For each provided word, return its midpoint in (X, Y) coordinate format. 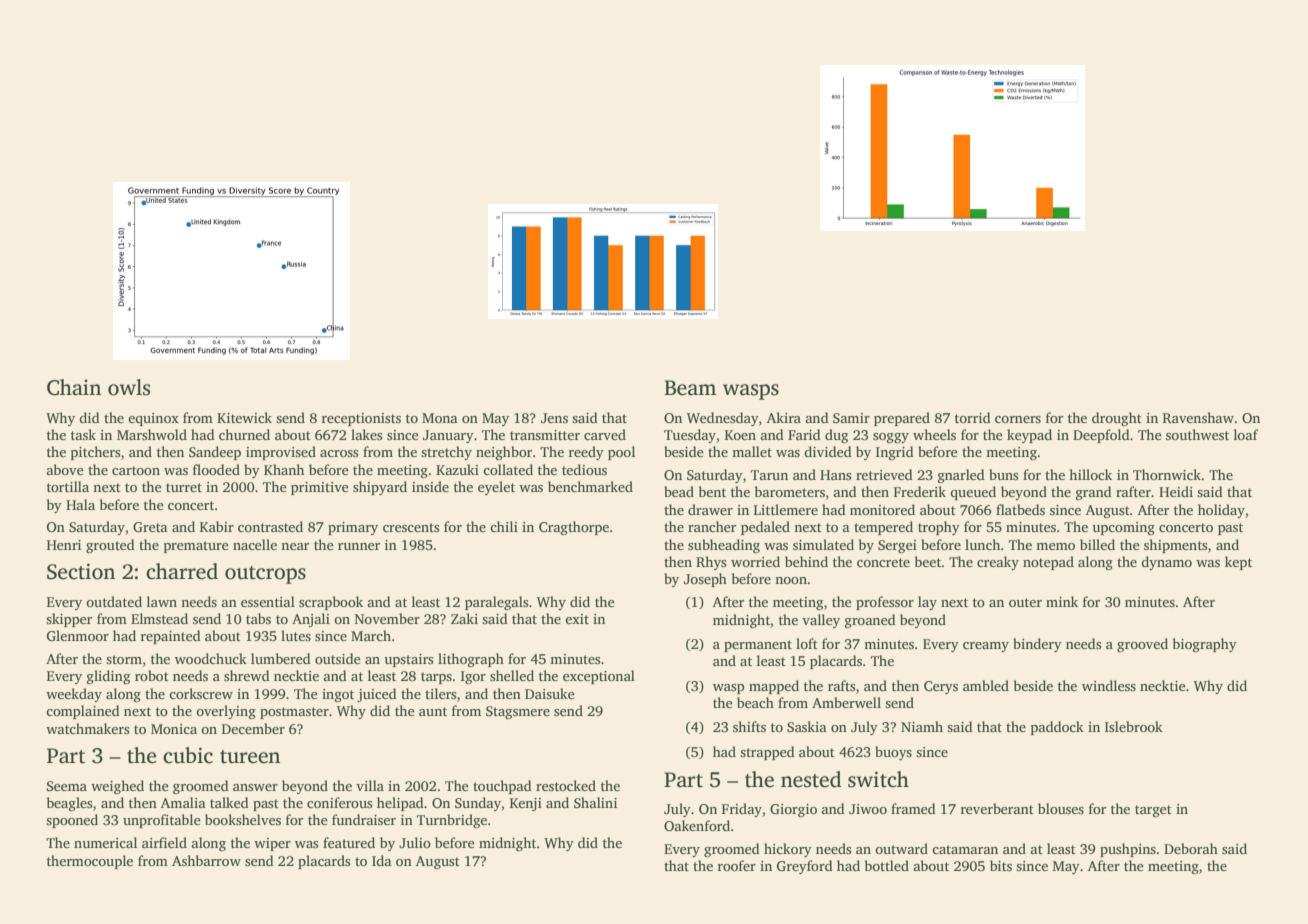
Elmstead (159, 618)
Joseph (705, 580)
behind (806, 561)
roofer (737, 865)
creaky (998, 563)
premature (196, 547)
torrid (973, 417)
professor (885, 603)
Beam (690, 388)
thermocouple (90, 862)
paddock (1057, 728)
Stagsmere (518, 712)
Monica (174, 729)
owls (129, 387)
